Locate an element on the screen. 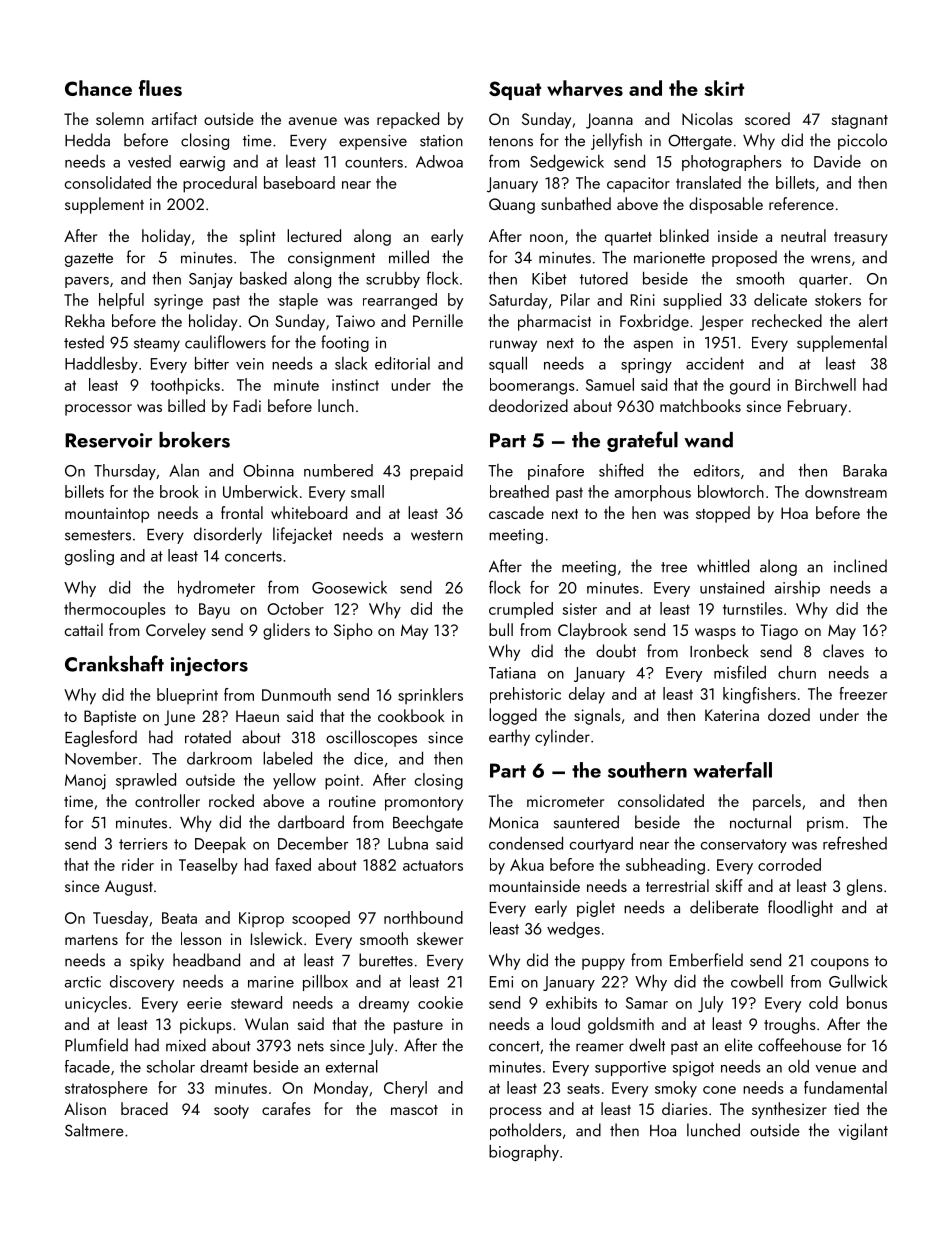 Image resolution: width=952 pixels, height=1233 pixels. Adwoa is located at coordinates (439, 161).
